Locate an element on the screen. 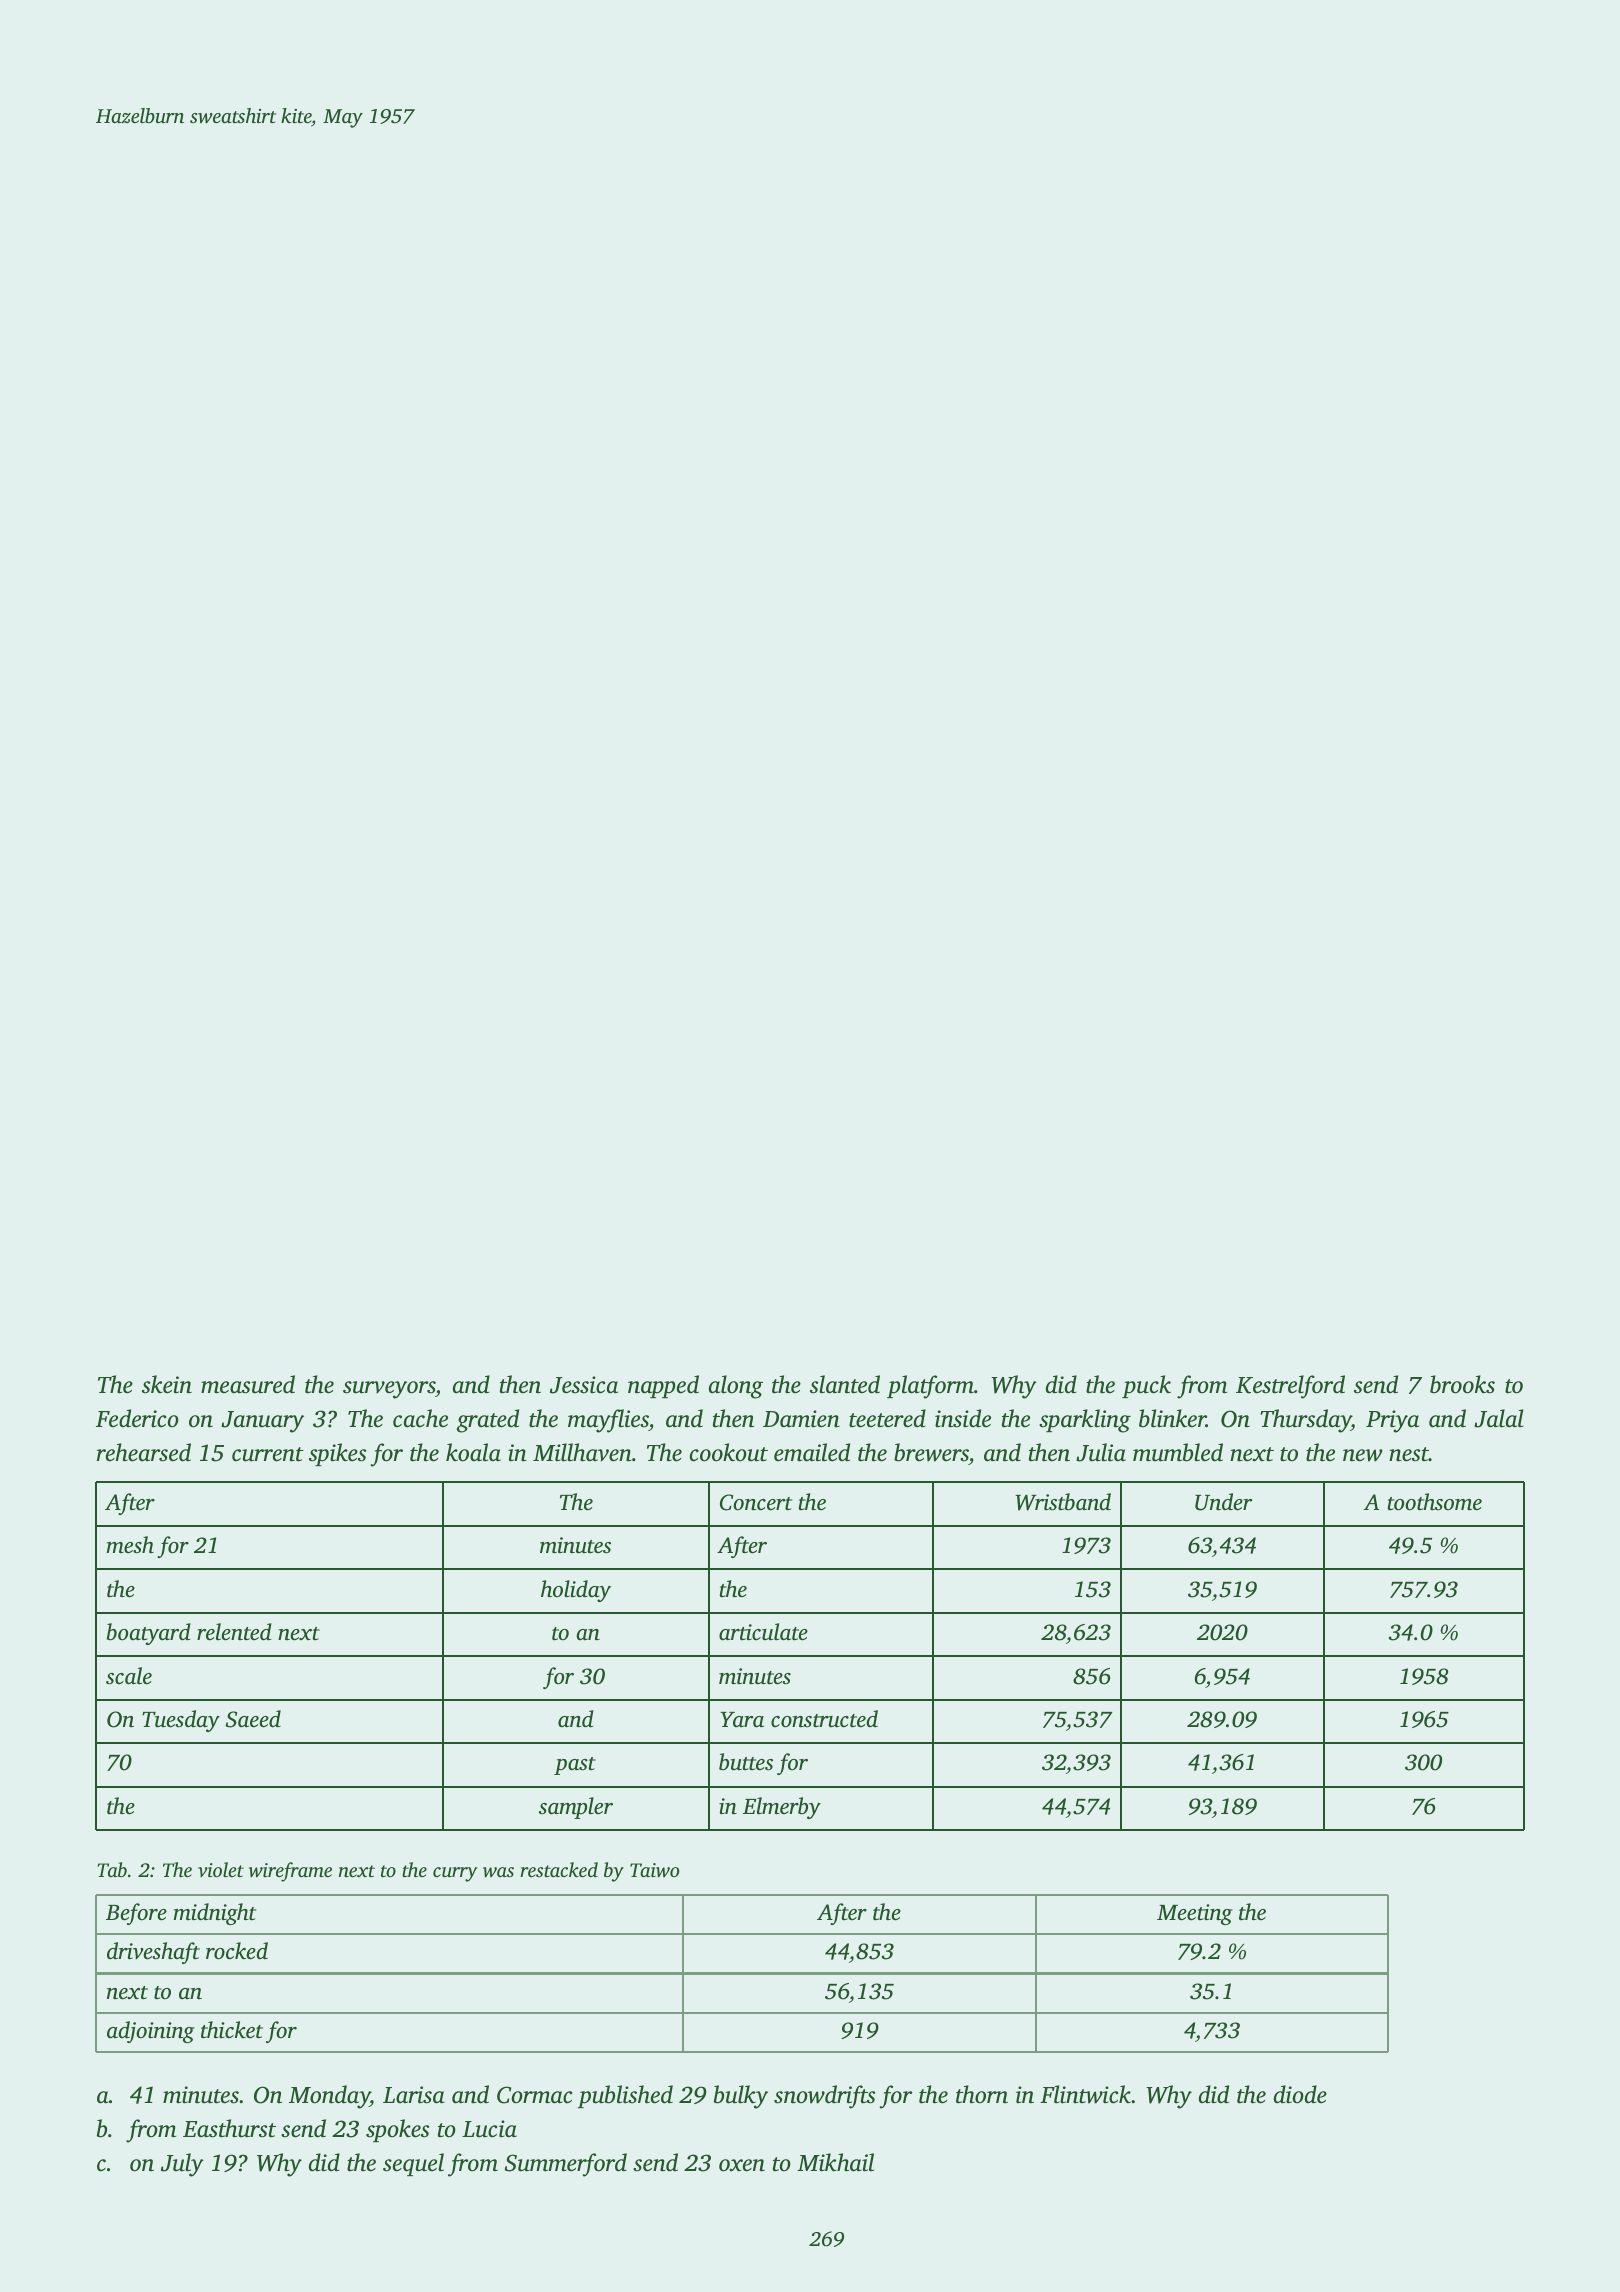  Concert is located at coordinates (756, 1502).
